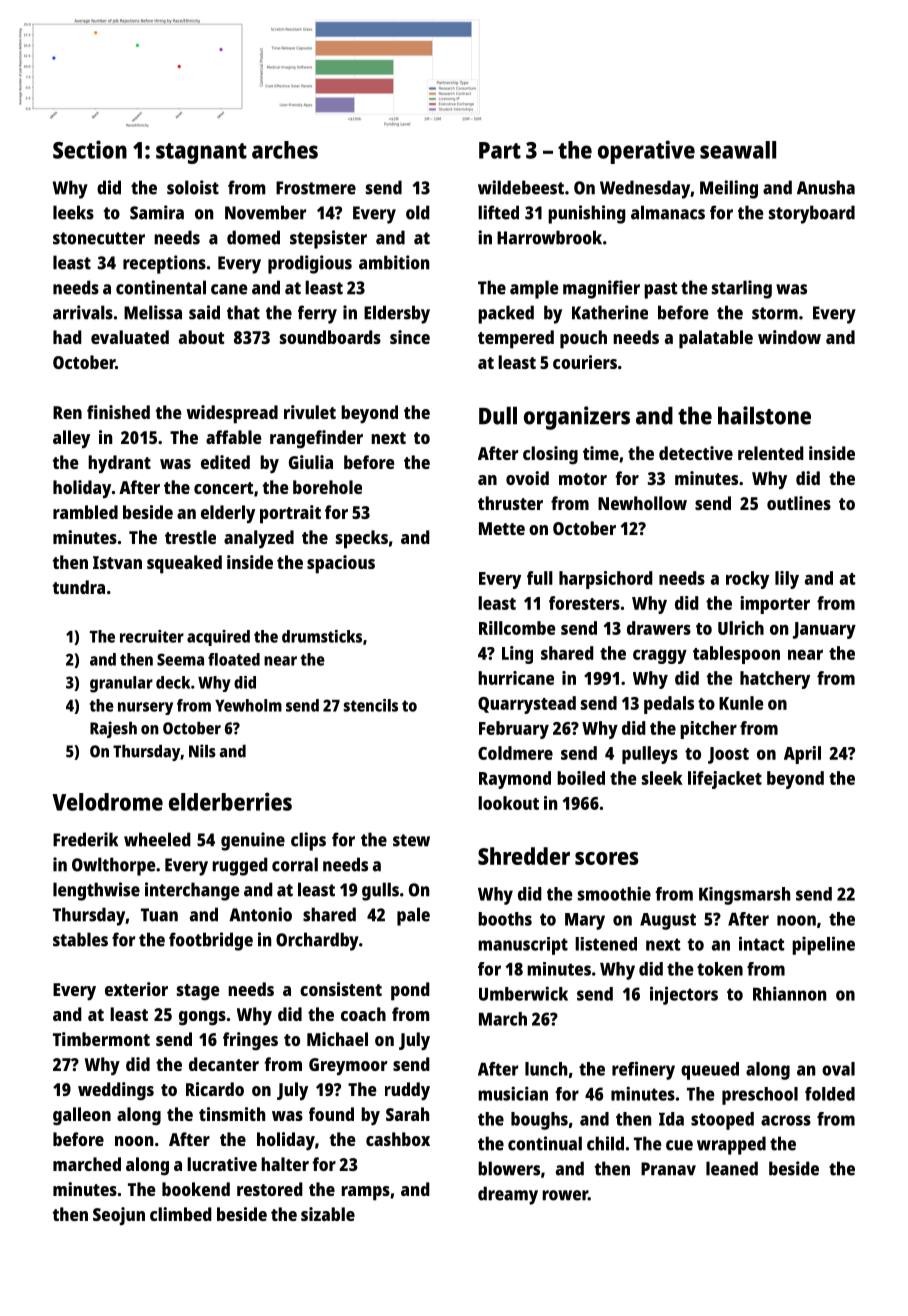 The width and height of the image is (908, 1316). I want to click on that, so click(243, 312).
